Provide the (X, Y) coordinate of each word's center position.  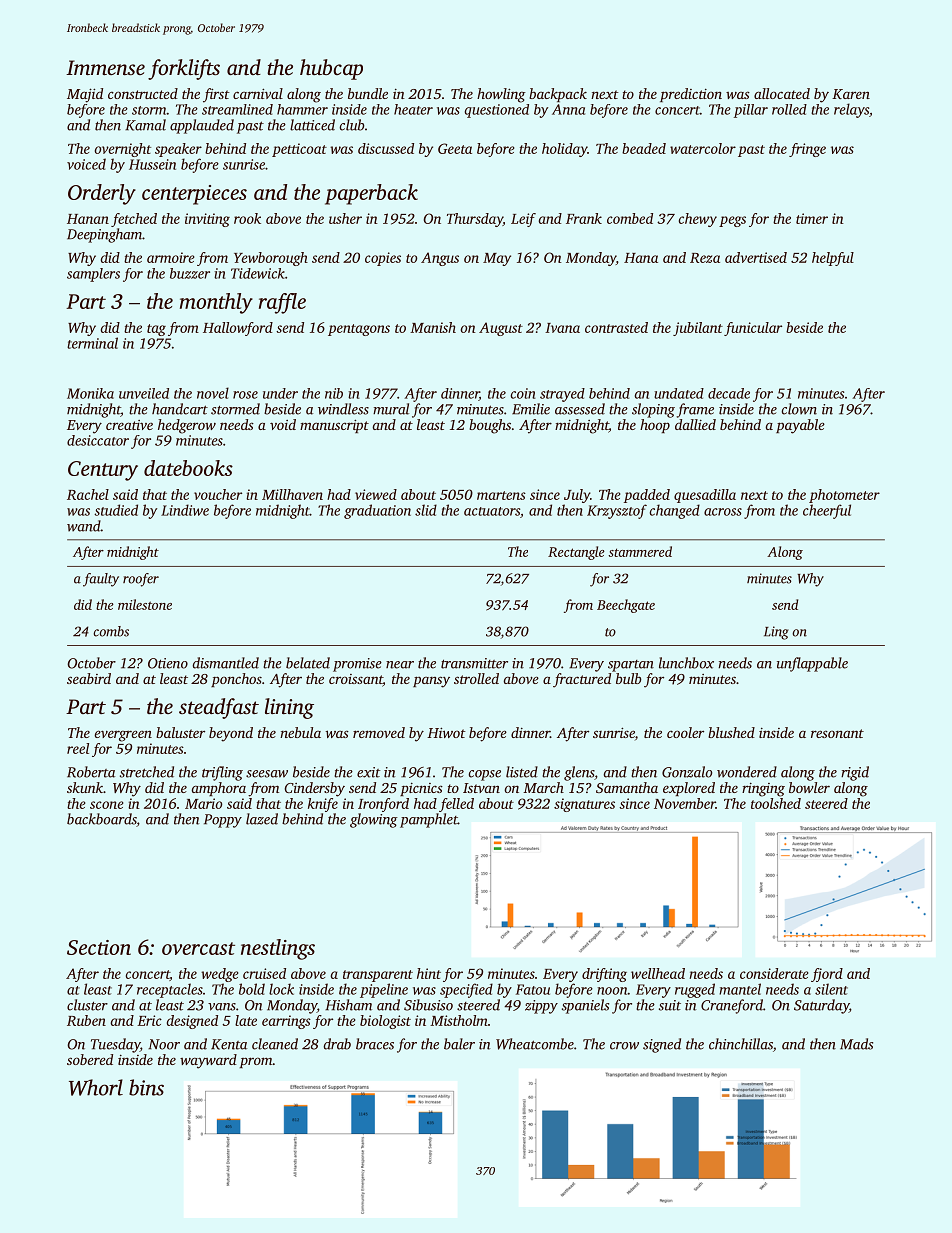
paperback (371, 194)
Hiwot (446, 732)
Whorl (96, 1087)
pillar (751, 111)
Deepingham (104, 235)
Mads (856, 1044)
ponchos (236, 680)
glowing (374, 820)
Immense (105, 67)
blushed (731, 732)
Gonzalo (687, 772)
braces (375, 1044)
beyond (231, 734)
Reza (705, 258)
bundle (368, 93)
